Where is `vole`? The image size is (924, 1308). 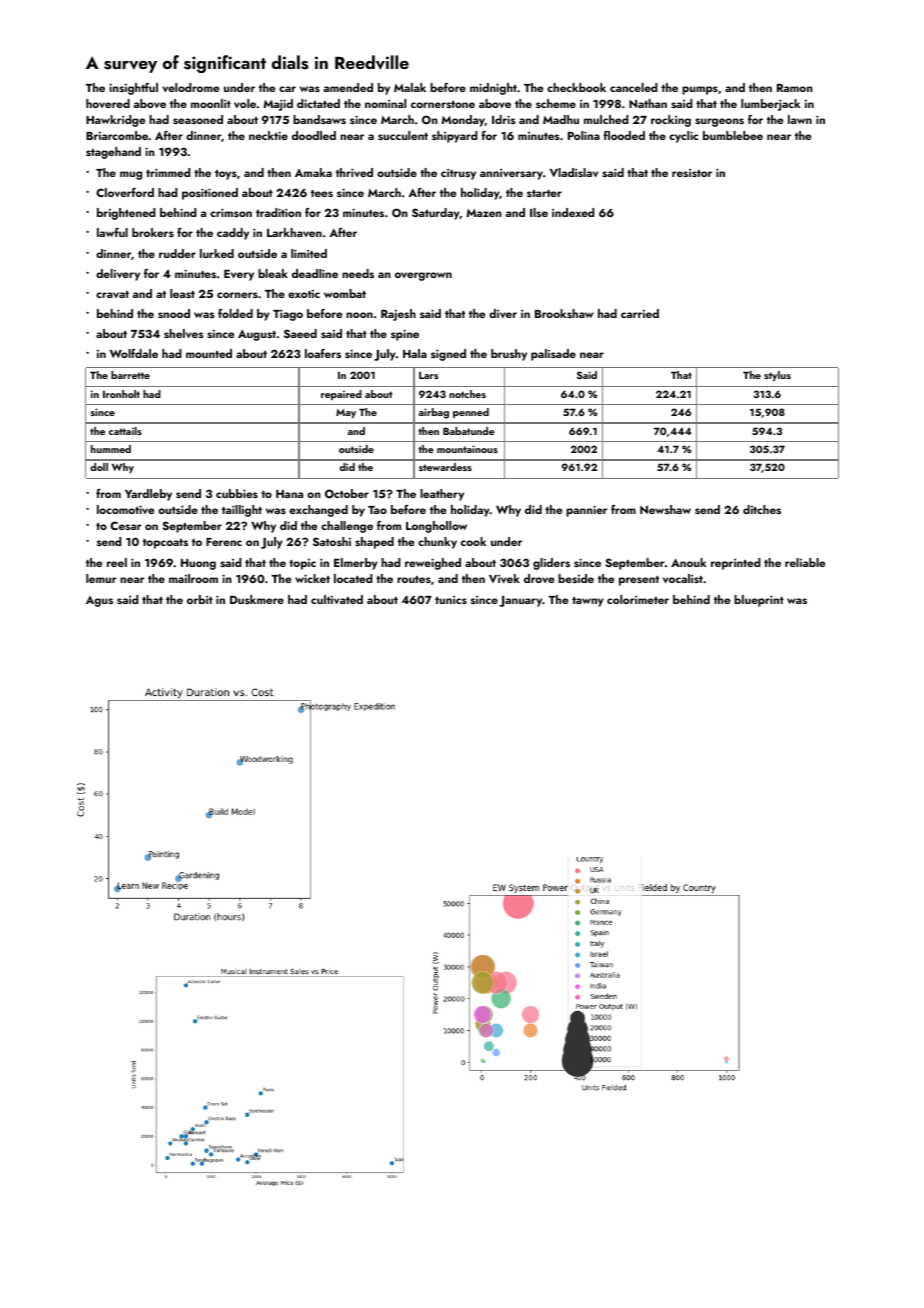 vole is located at coordinates (245, 103).
